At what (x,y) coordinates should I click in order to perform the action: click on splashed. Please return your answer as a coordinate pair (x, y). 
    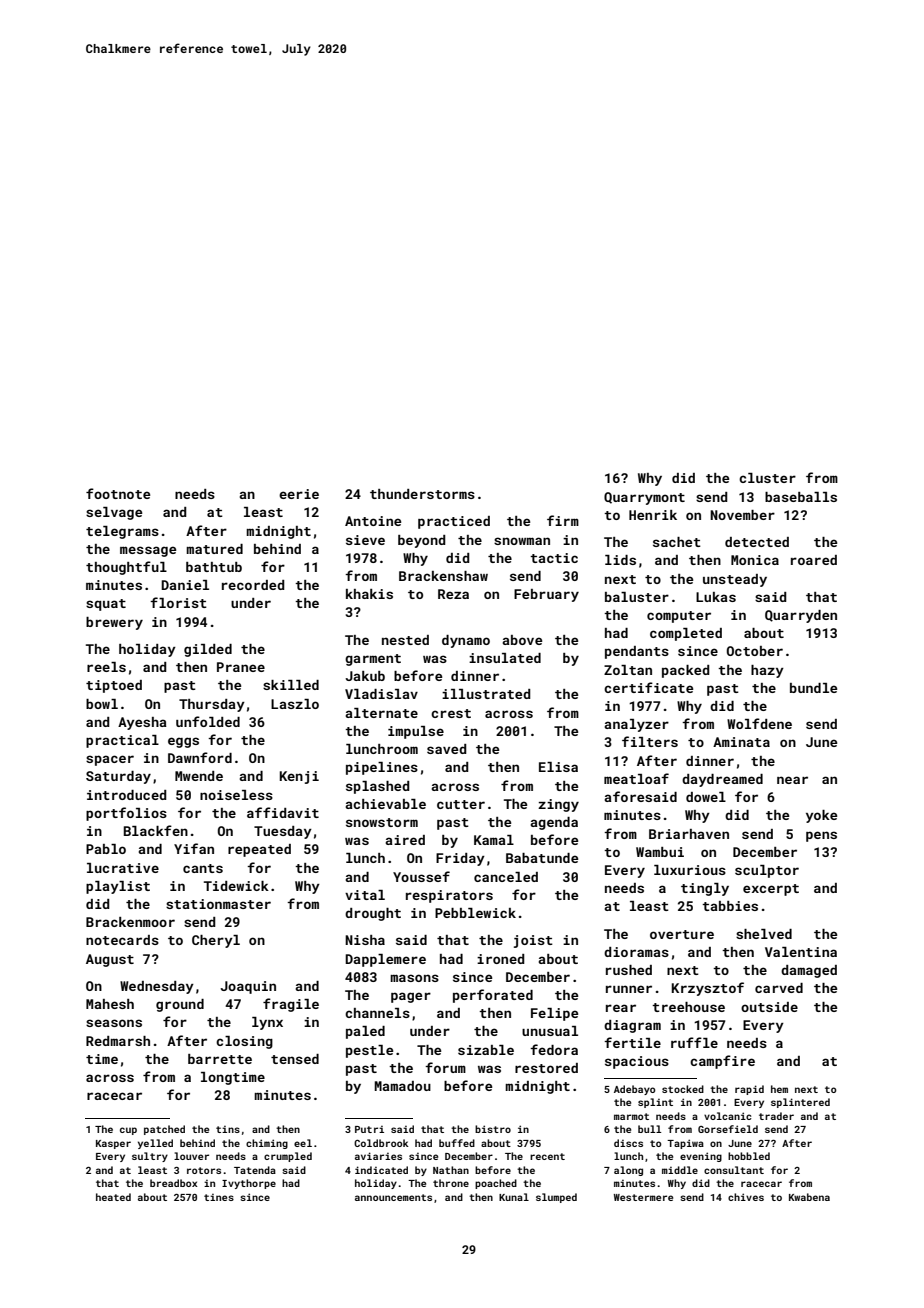
    Looking at the image, I should click on (378, 787).
